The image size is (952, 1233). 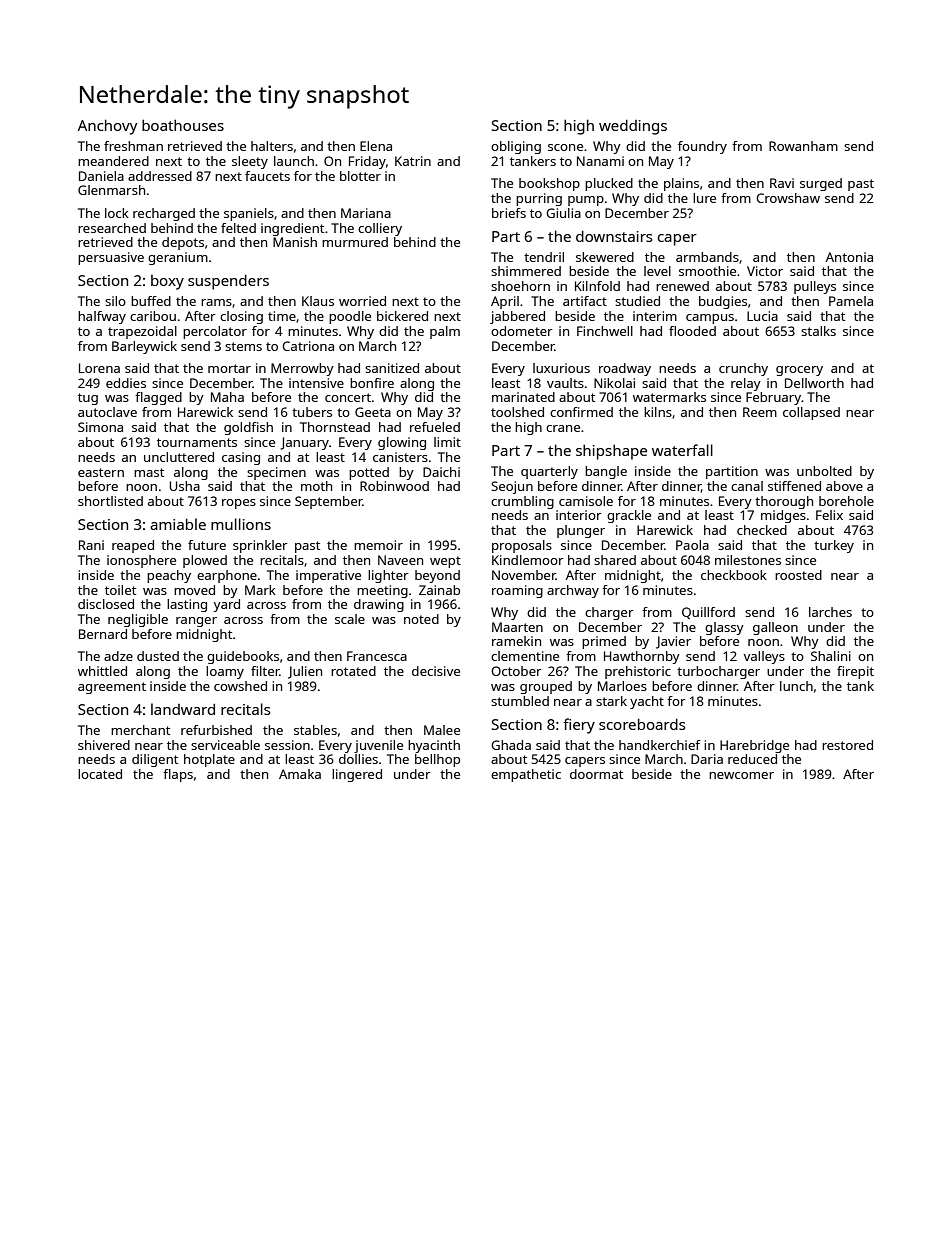 I want to click on future, so click(x=207, y=545).
